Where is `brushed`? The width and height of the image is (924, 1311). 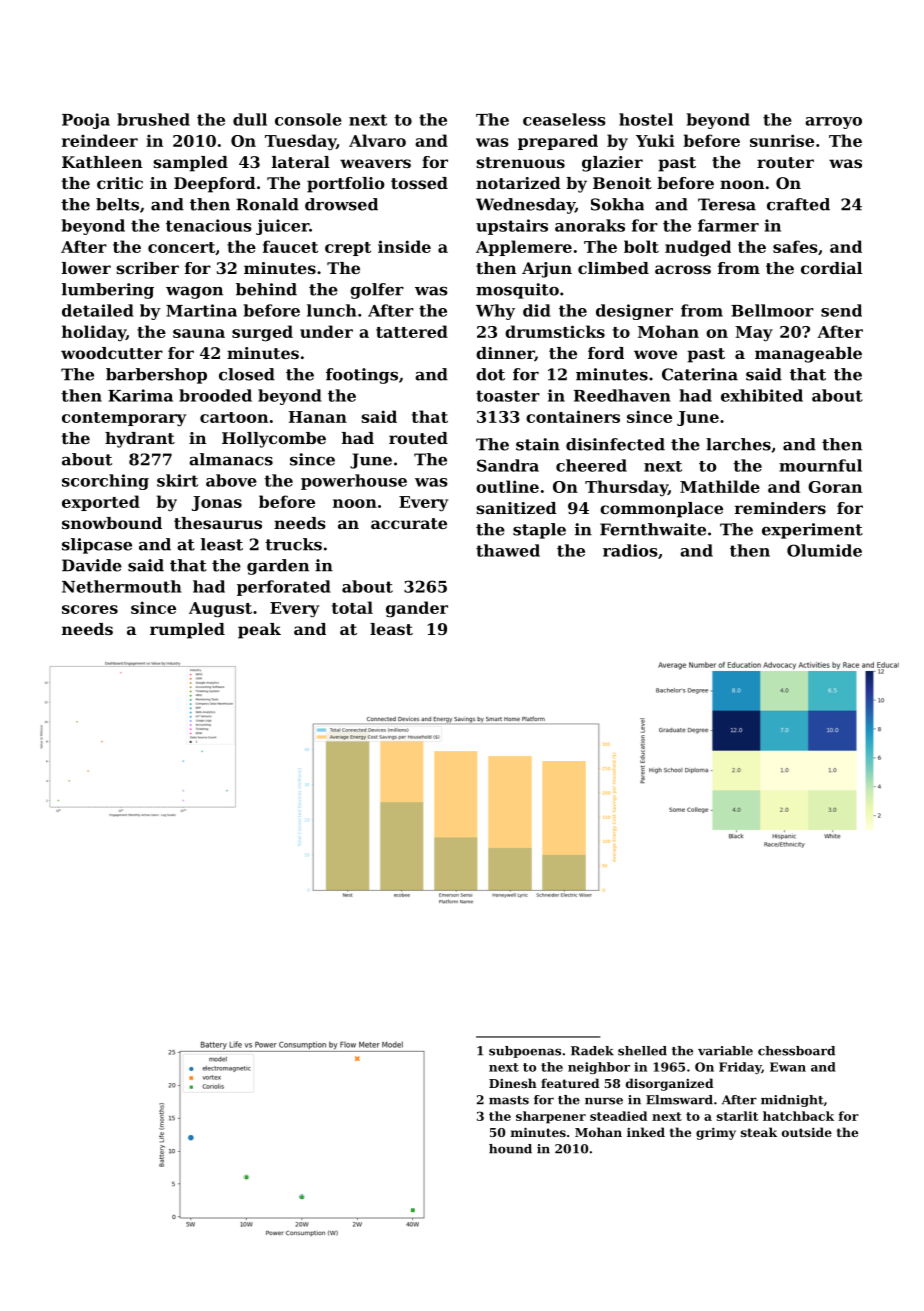 brushed is located at coordinates (153, 119).
